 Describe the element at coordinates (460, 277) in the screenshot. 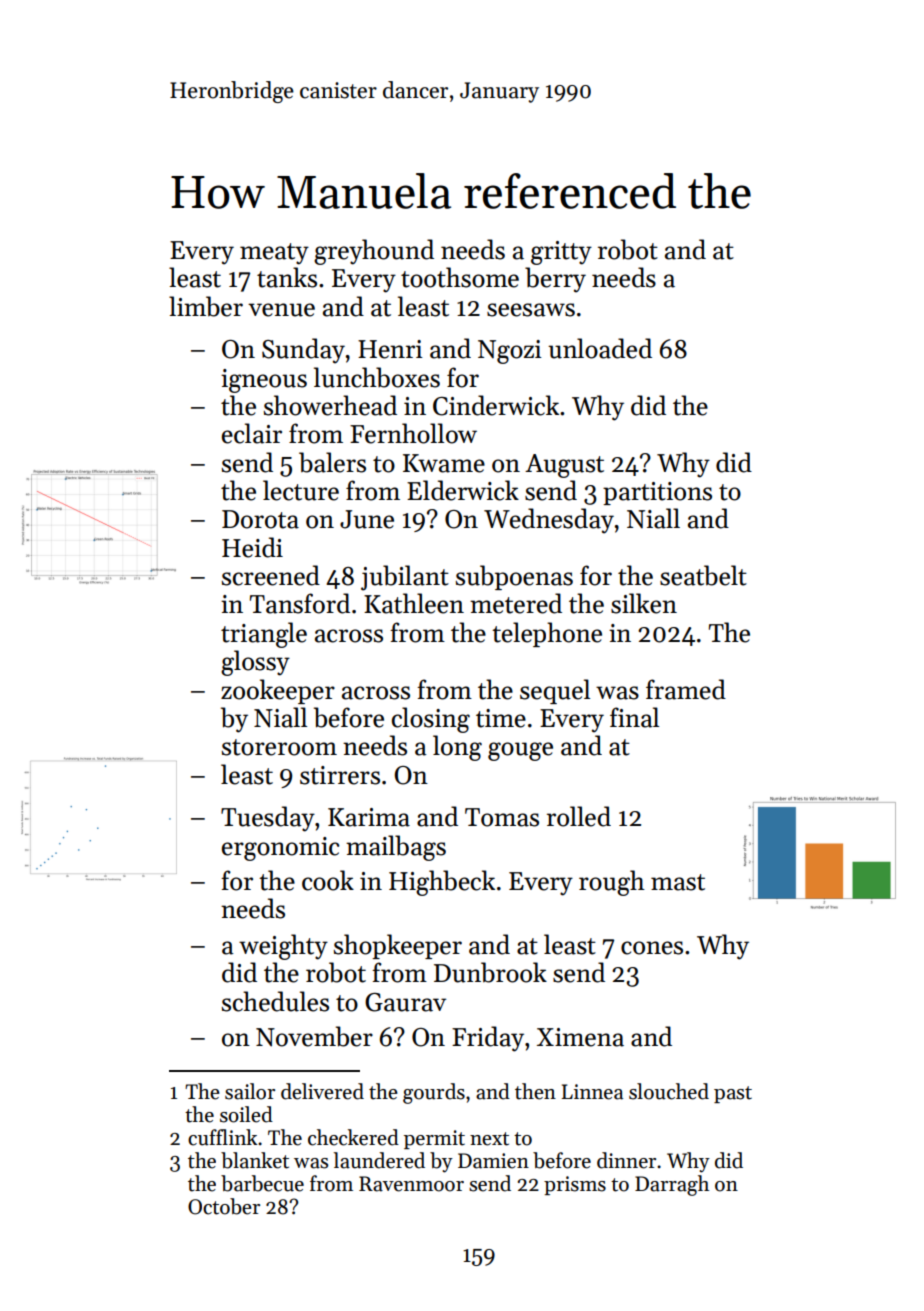

I see `toothsome` at that location.
